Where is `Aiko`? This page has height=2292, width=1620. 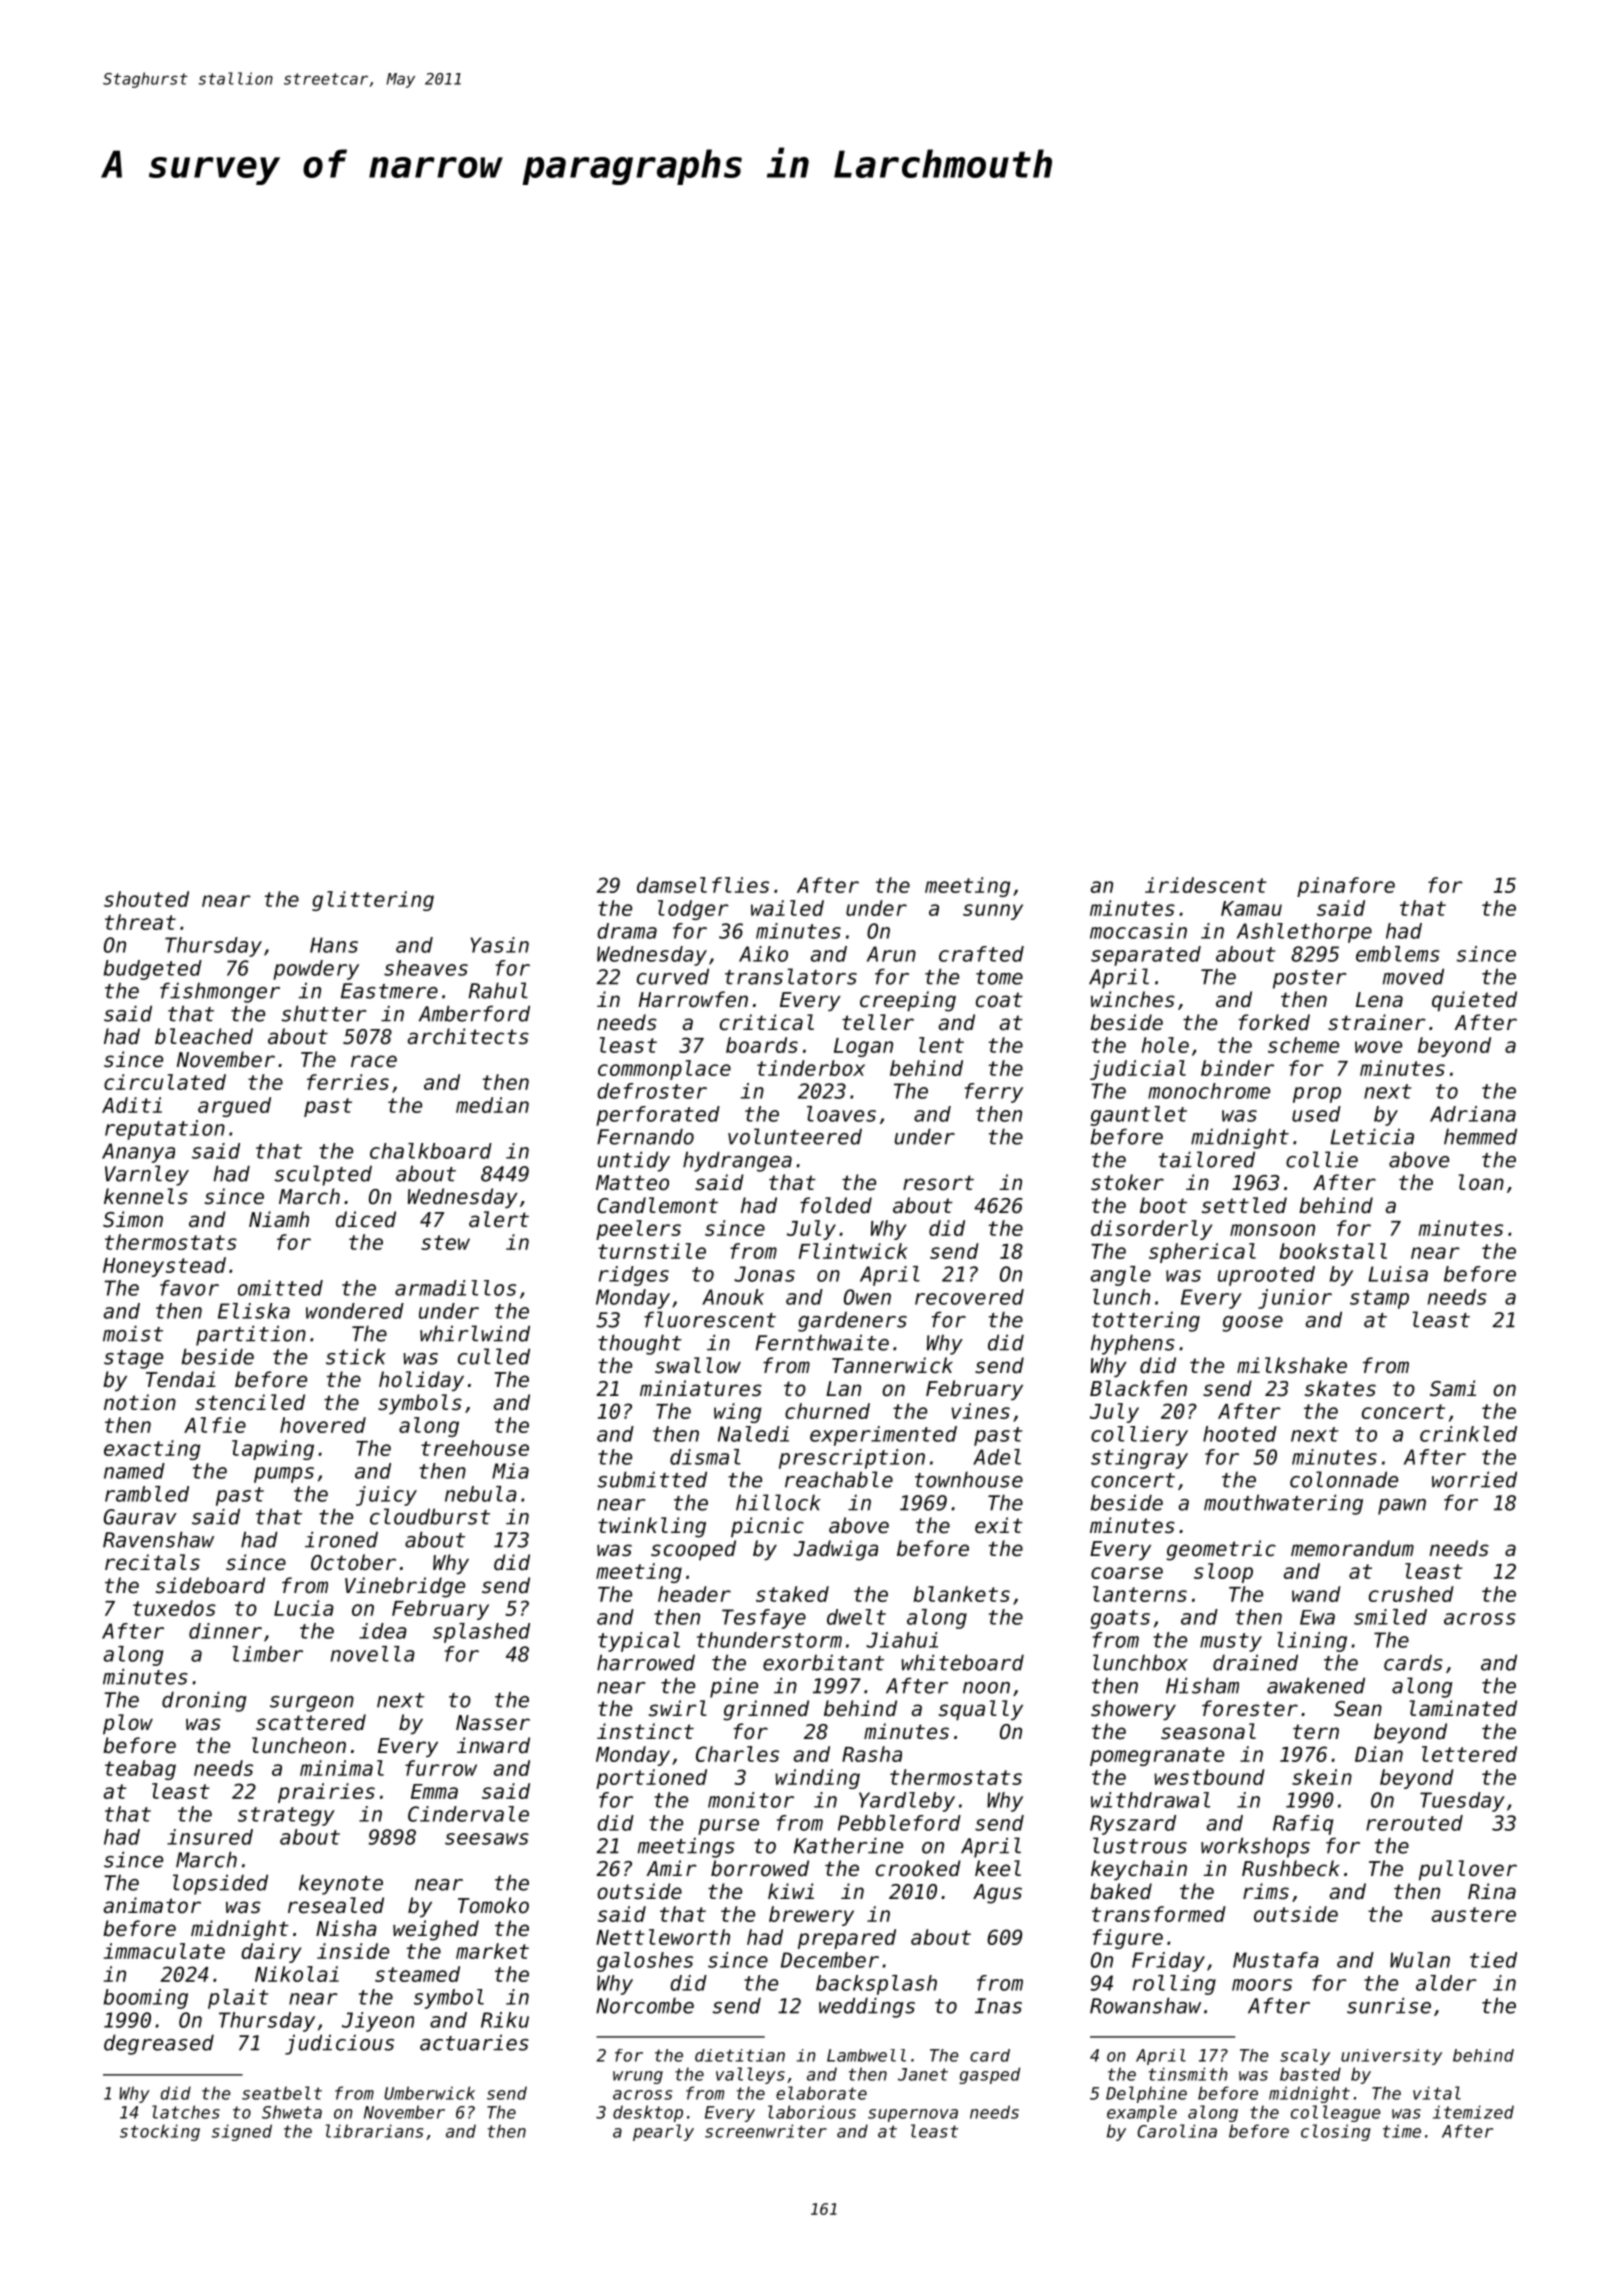 Aiko is located at coordinates (763, 954).
